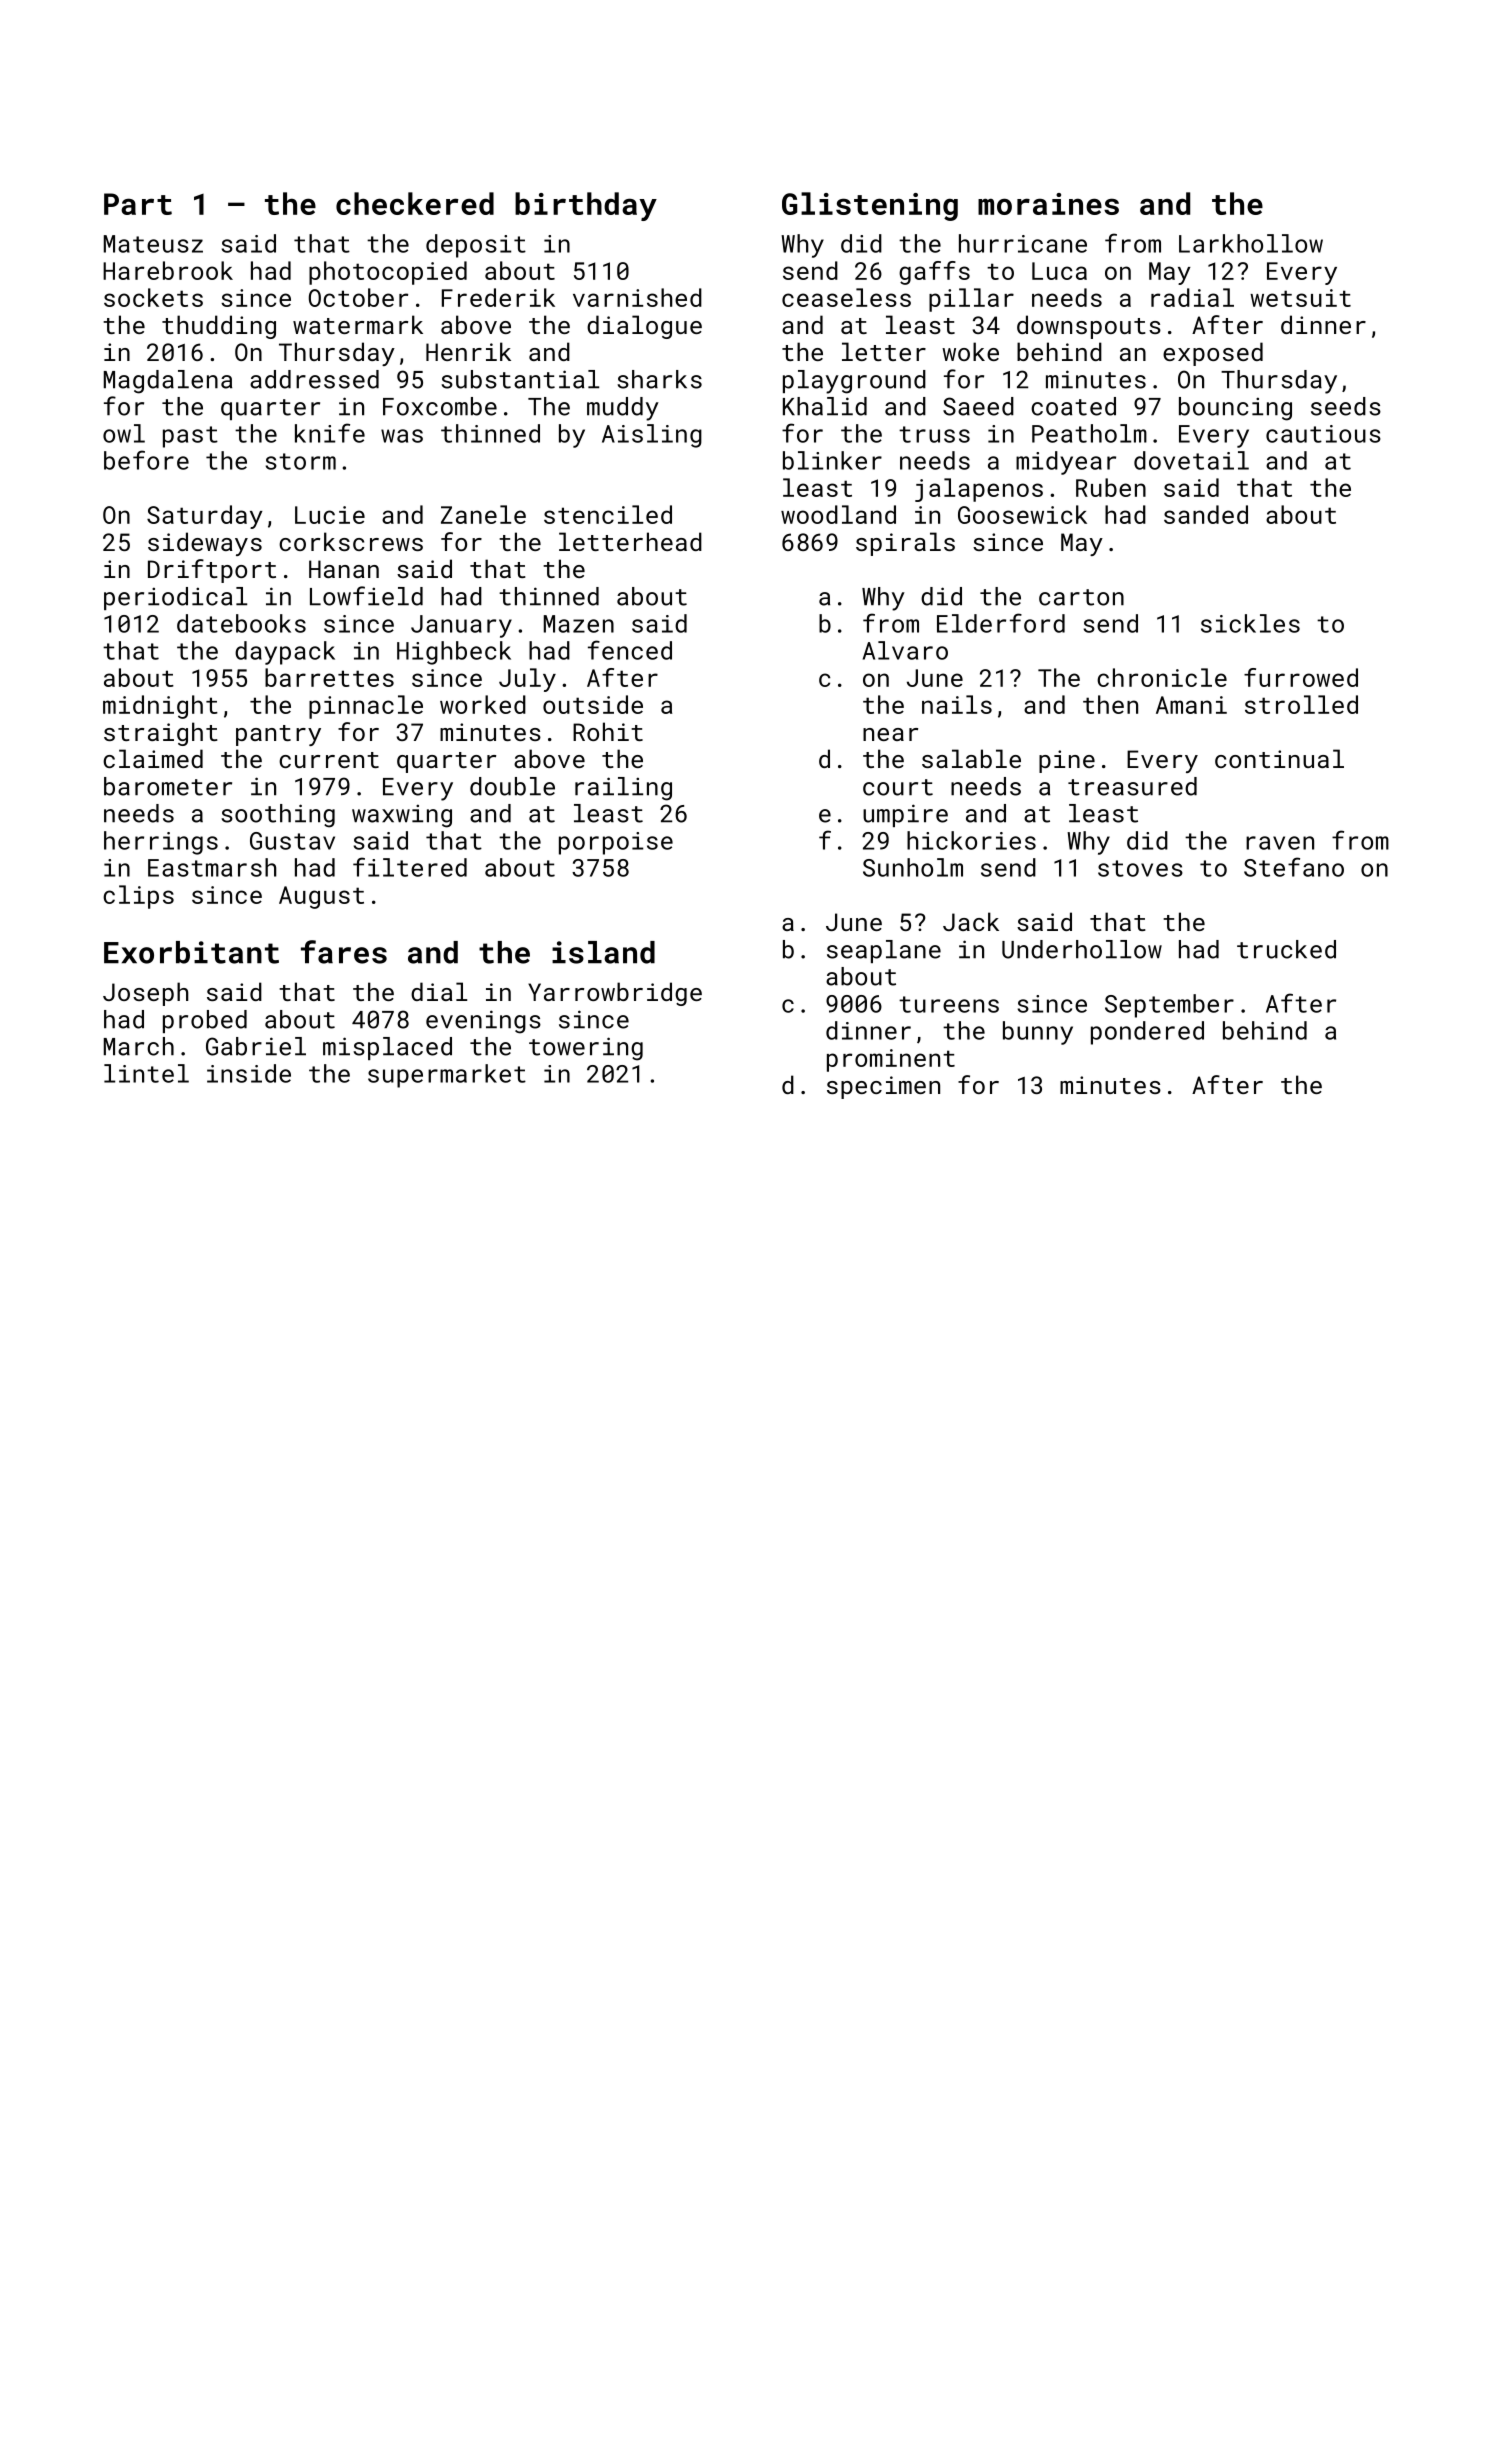  Describe the element at coordinates (1082, 949) in the page. I see `Underhollow` at that location.
